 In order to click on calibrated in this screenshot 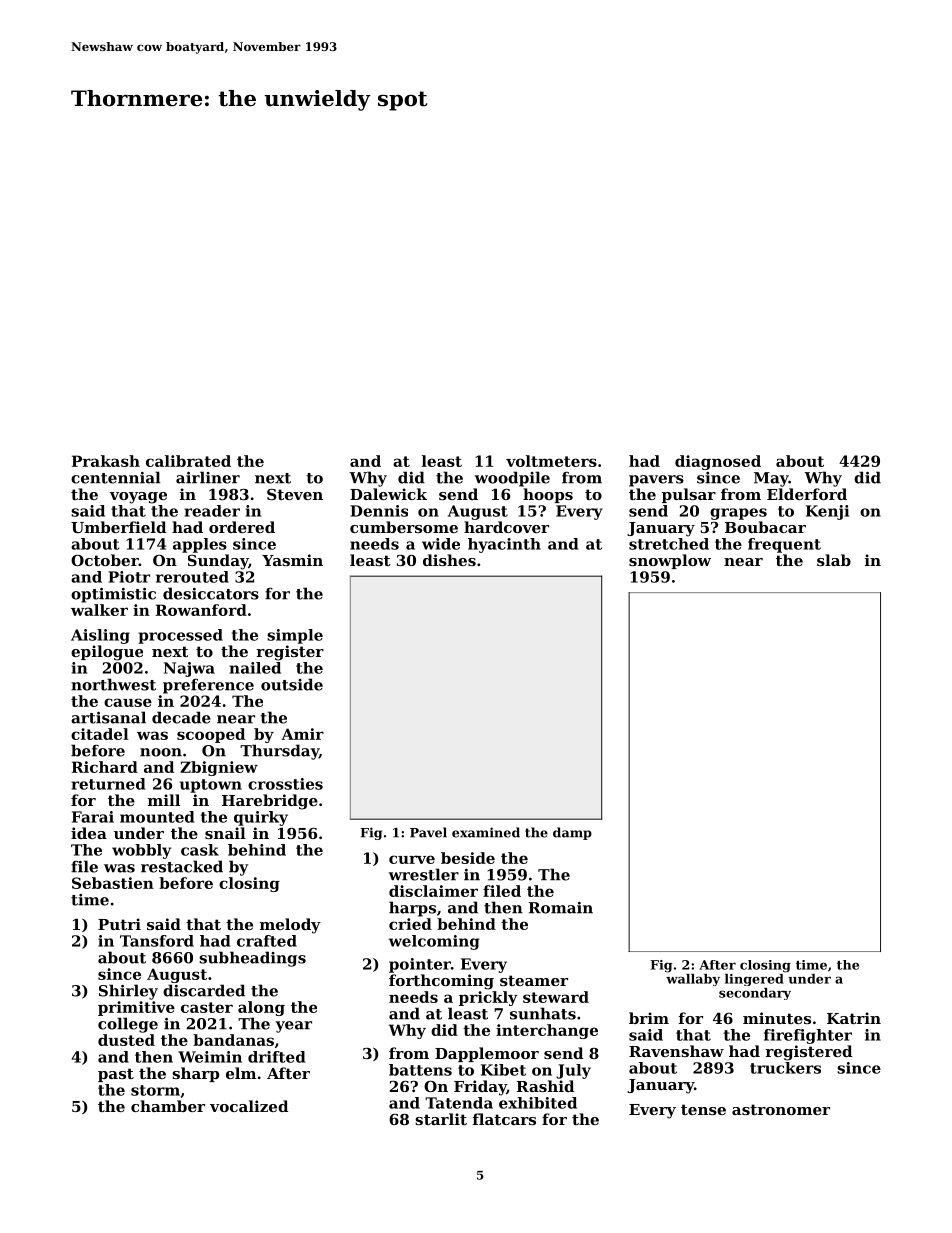, I will do `click(188, 461)`.
